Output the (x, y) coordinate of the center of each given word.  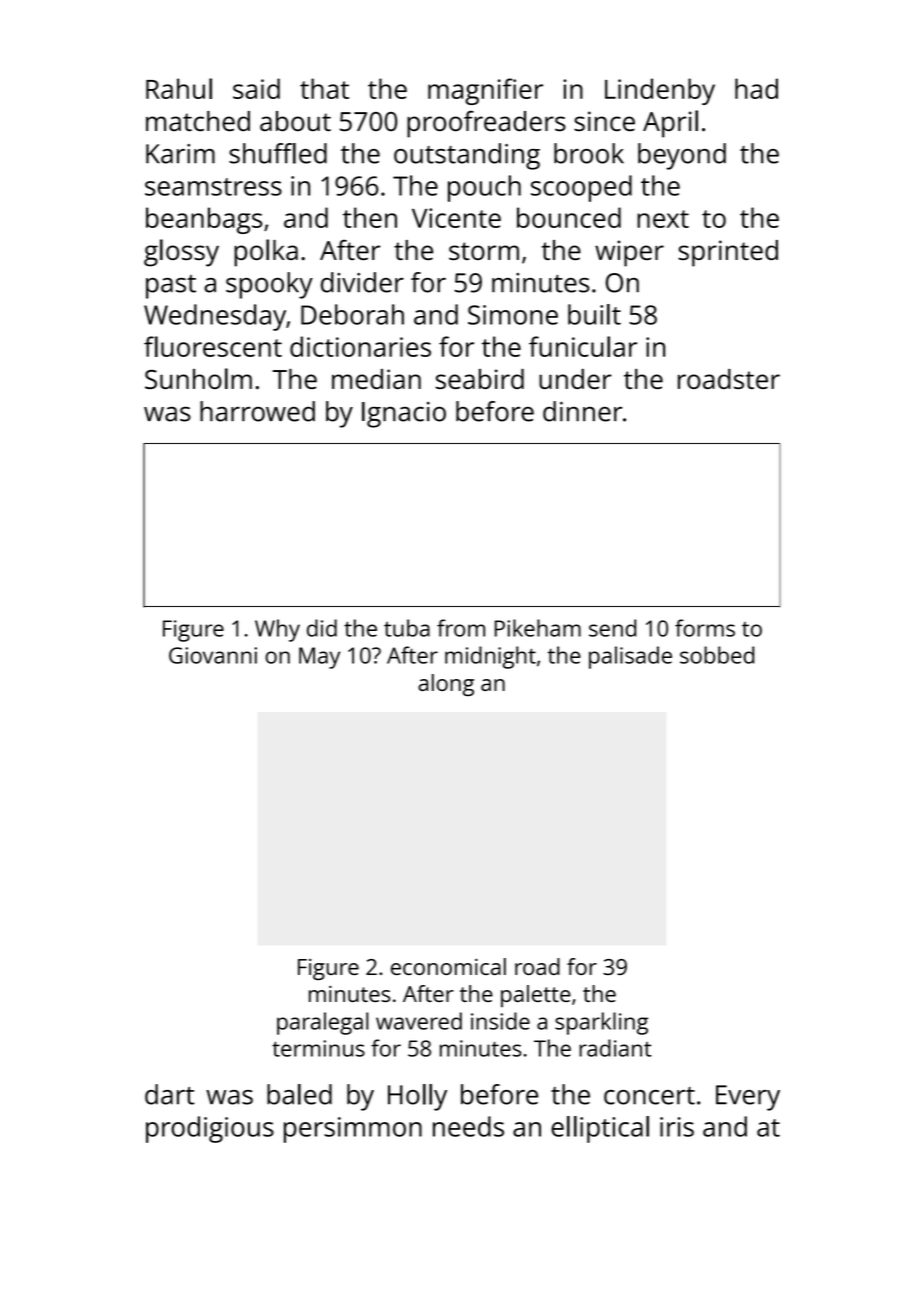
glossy (181, 253)
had (756, 88)
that (324, 88)
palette (536, 996)
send (612, 628)
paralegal (323, 1023)
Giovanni (213, 655)
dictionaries (360, 346)
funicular (583, 346)
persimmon (353, 1130)
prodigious (210, 1129)
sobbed (717, 655)
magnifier (485, 91)
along (446, 685)
